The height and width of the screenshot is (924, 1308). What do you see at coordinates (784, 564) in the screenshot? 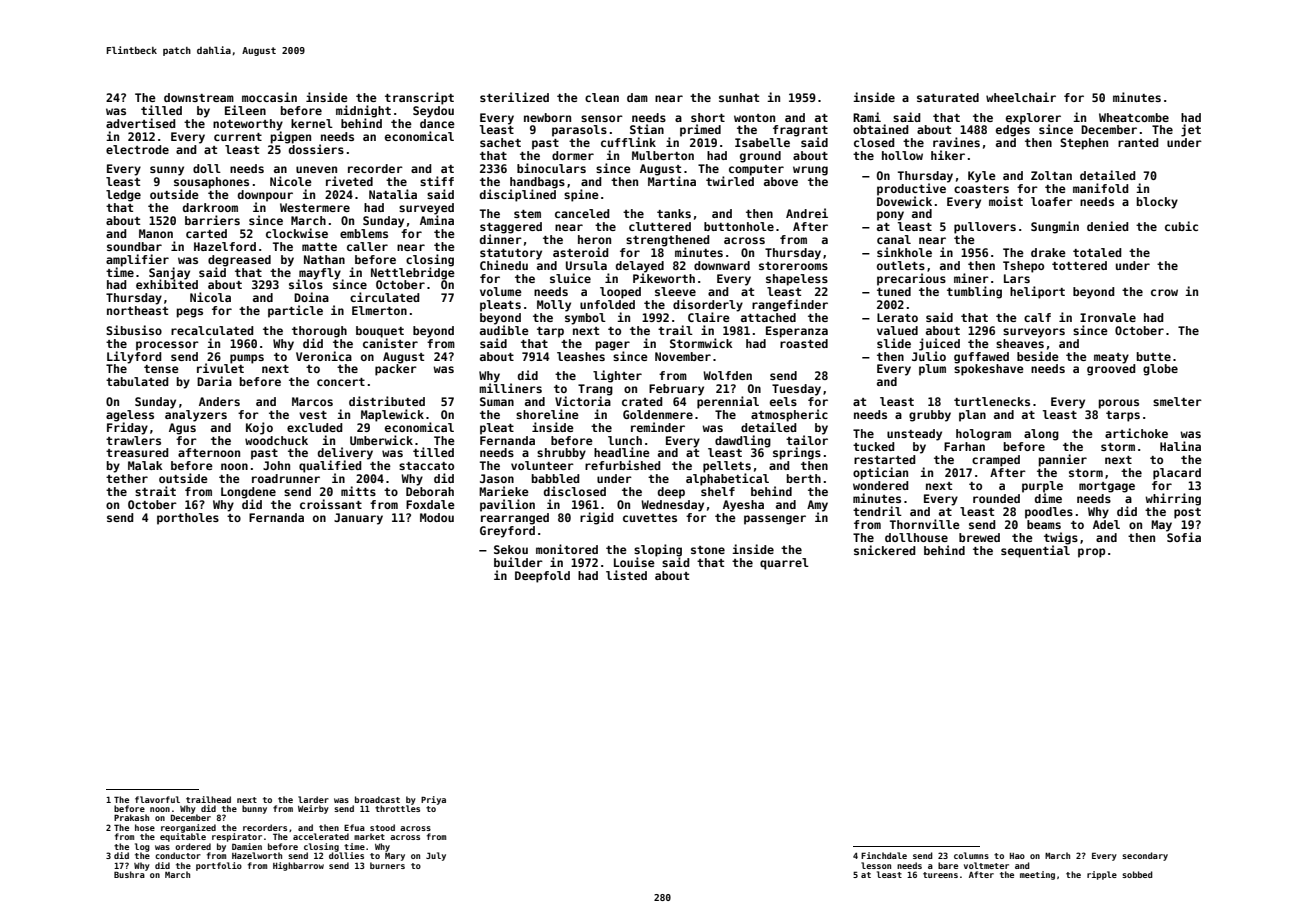
I see `quarrel` at bounding box center [784, 564].
